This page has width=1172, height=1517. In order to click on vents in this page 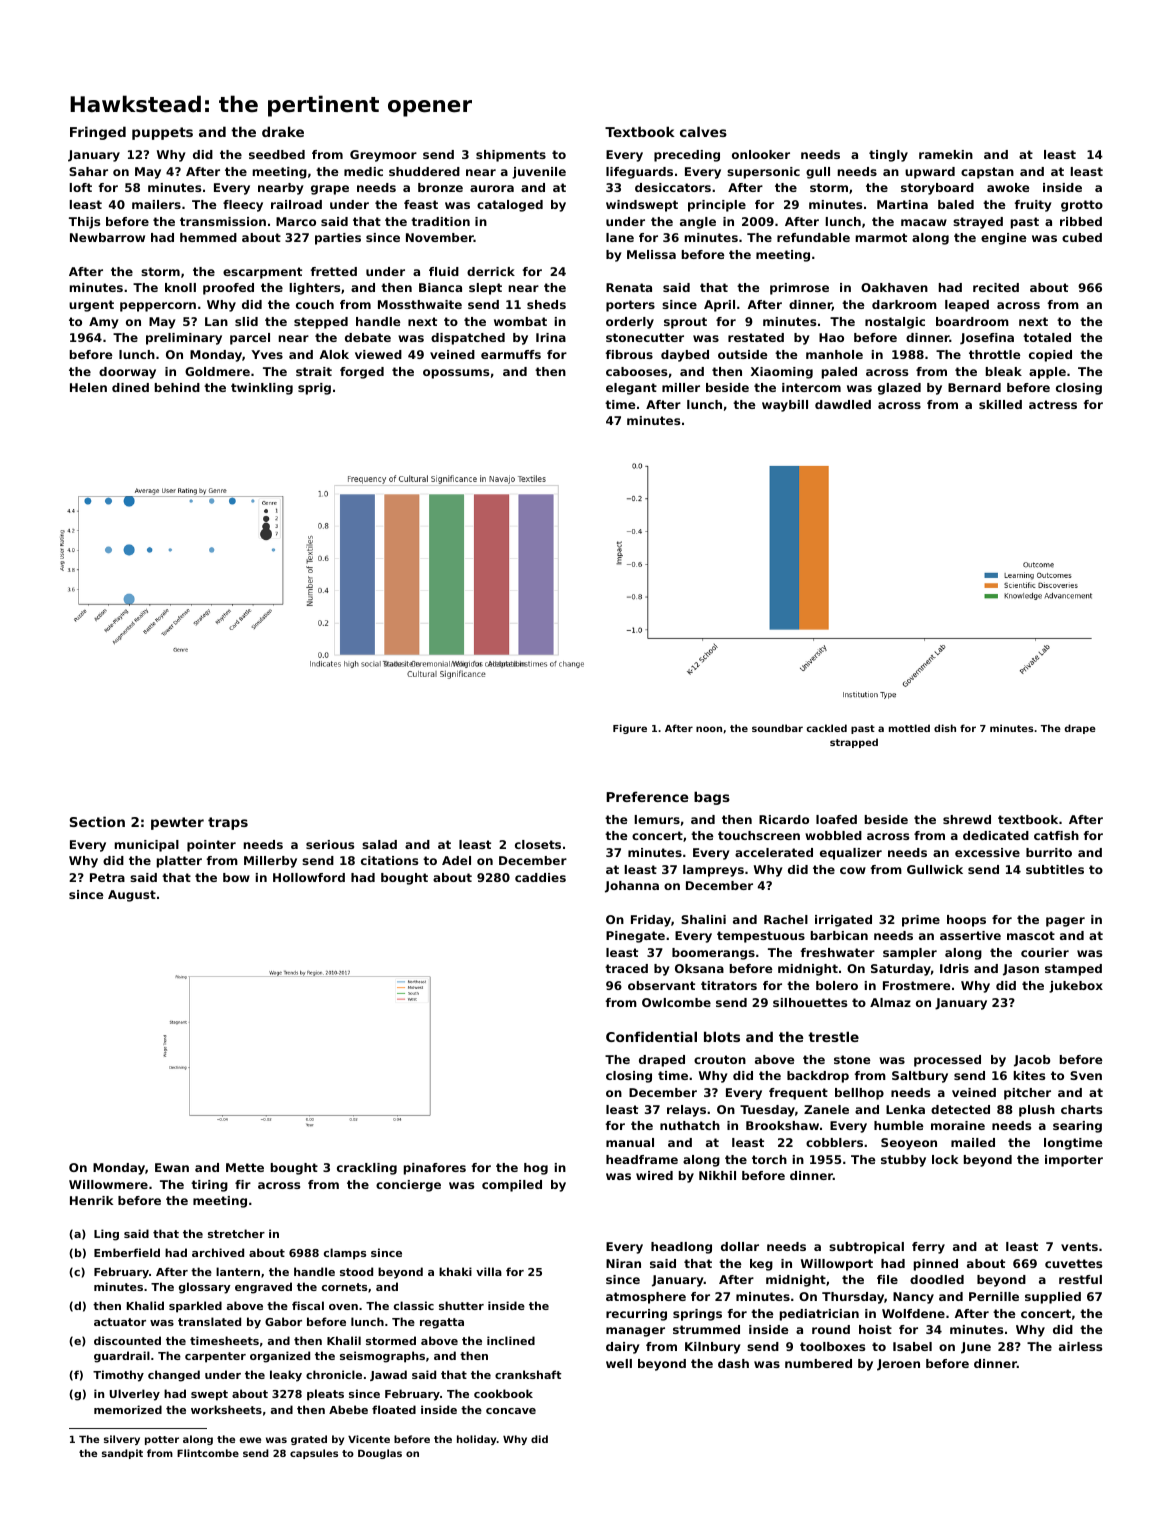, I will do `click(1079, 1246)`.
